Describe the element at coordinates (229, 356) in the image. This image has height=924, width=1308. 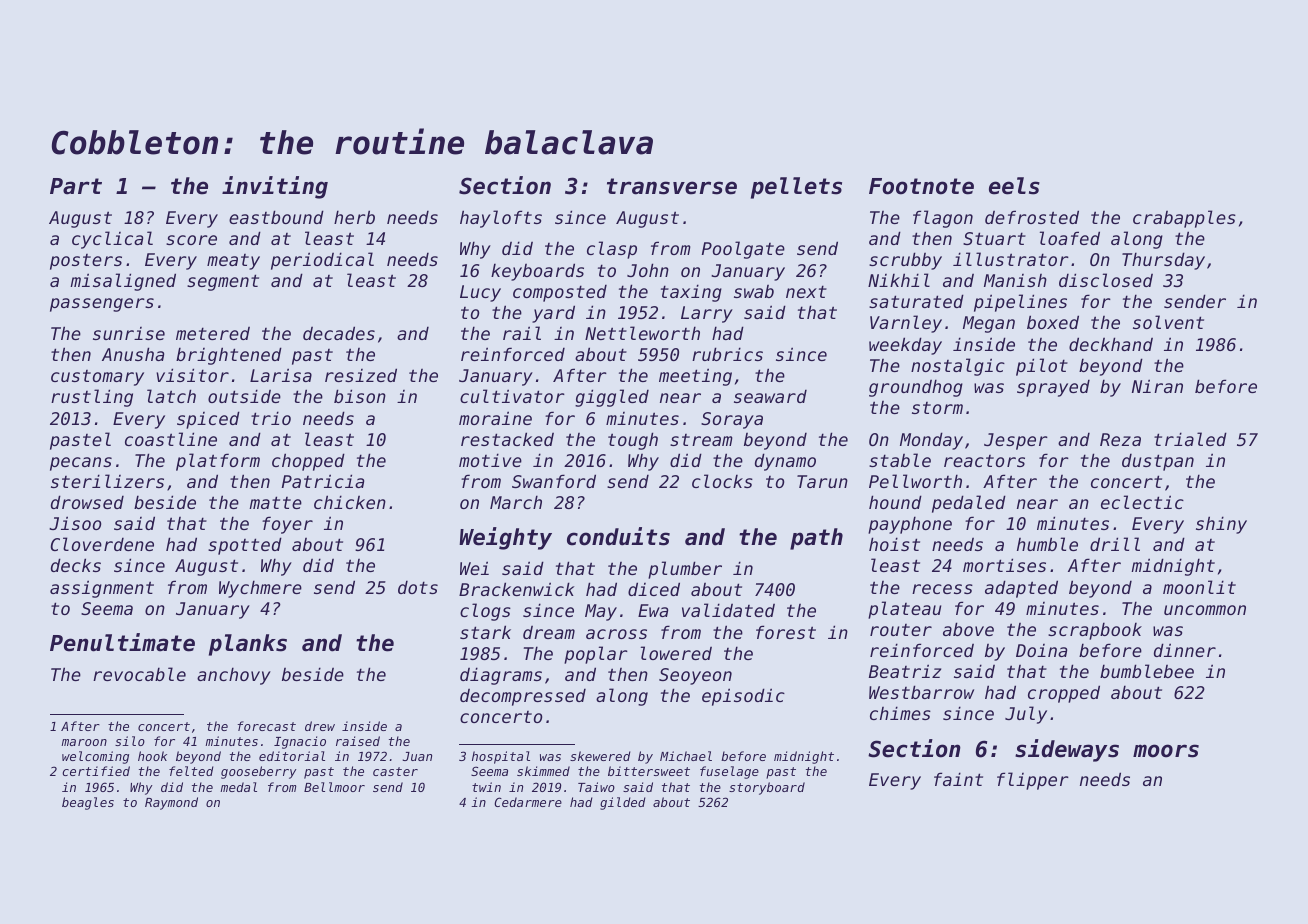
I see `brightened` at that location.
